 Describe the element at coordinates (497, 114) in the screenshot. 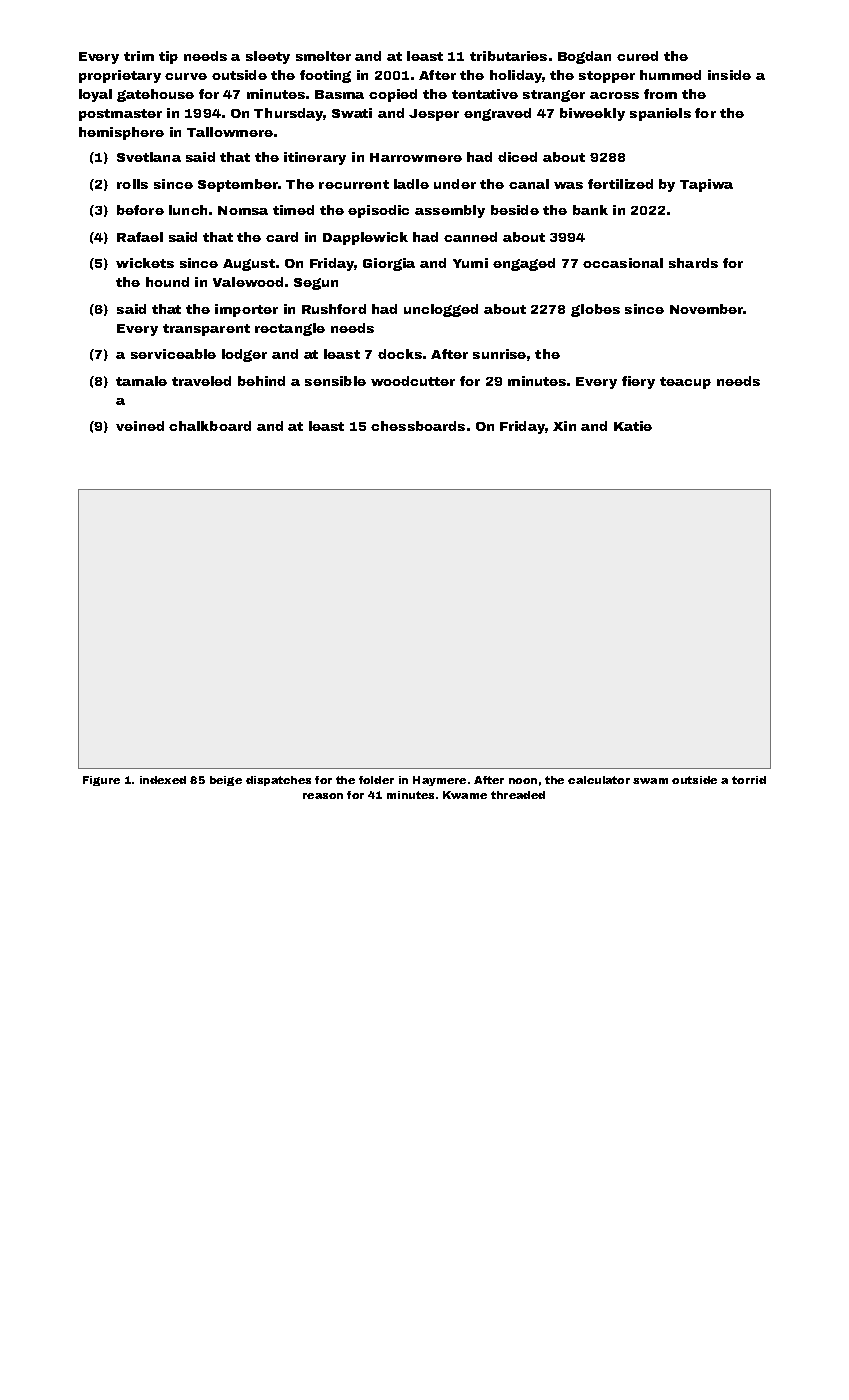

I see `engraved` at that location.
